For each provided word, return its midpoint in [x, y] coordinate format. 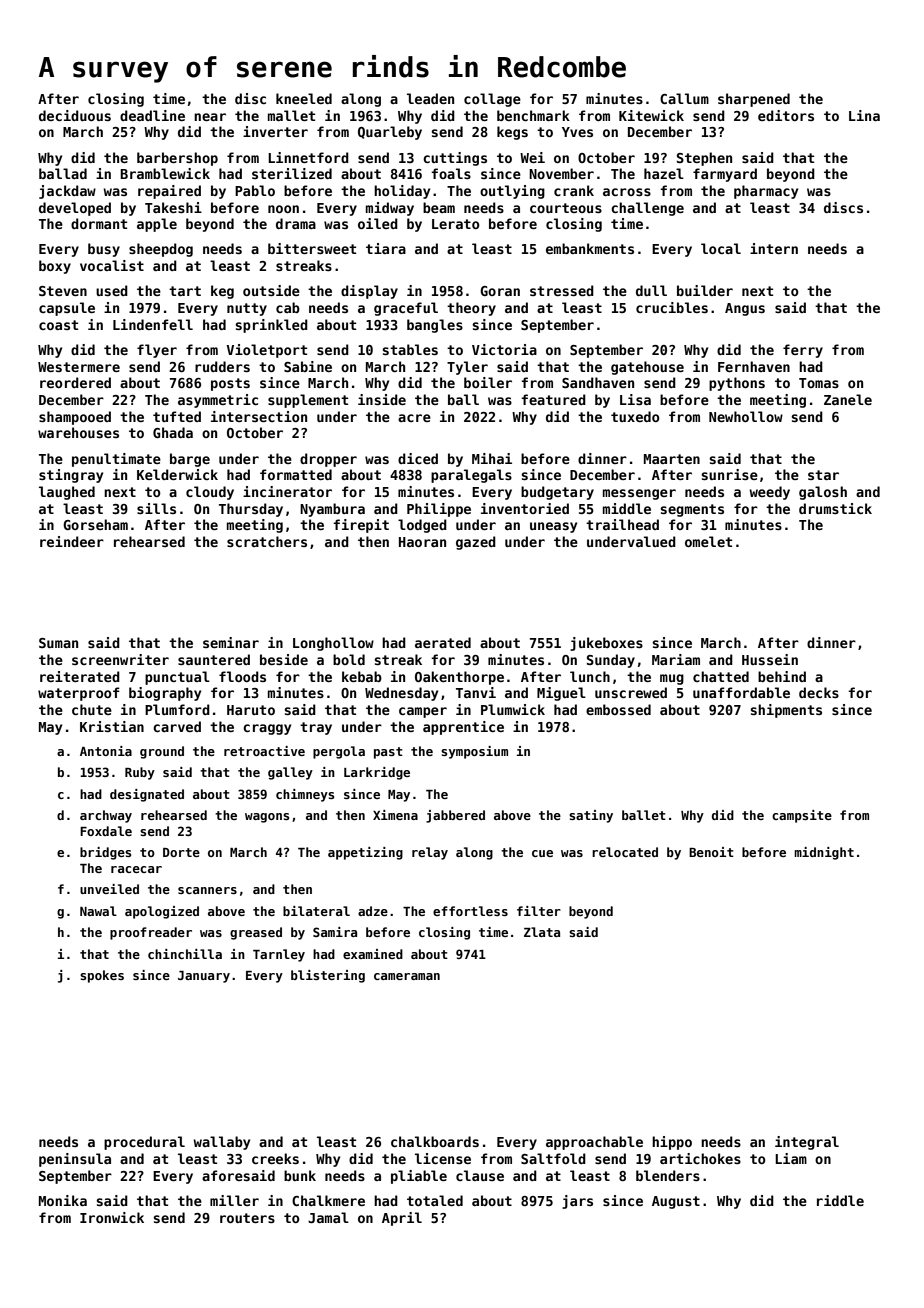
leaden [430, 98]
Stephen [704, 159]
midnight [824, 853]
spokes [102, 976]
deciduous [75, 115]
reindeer [72, 541]
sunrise [729, 474]
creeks [275, 1158]
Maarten [672, 459]
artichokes [700, 1158]
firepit [361, 526]
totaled [435, 1200]
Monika [63, 1200]
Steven [63, 291]
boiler [488, 382]
